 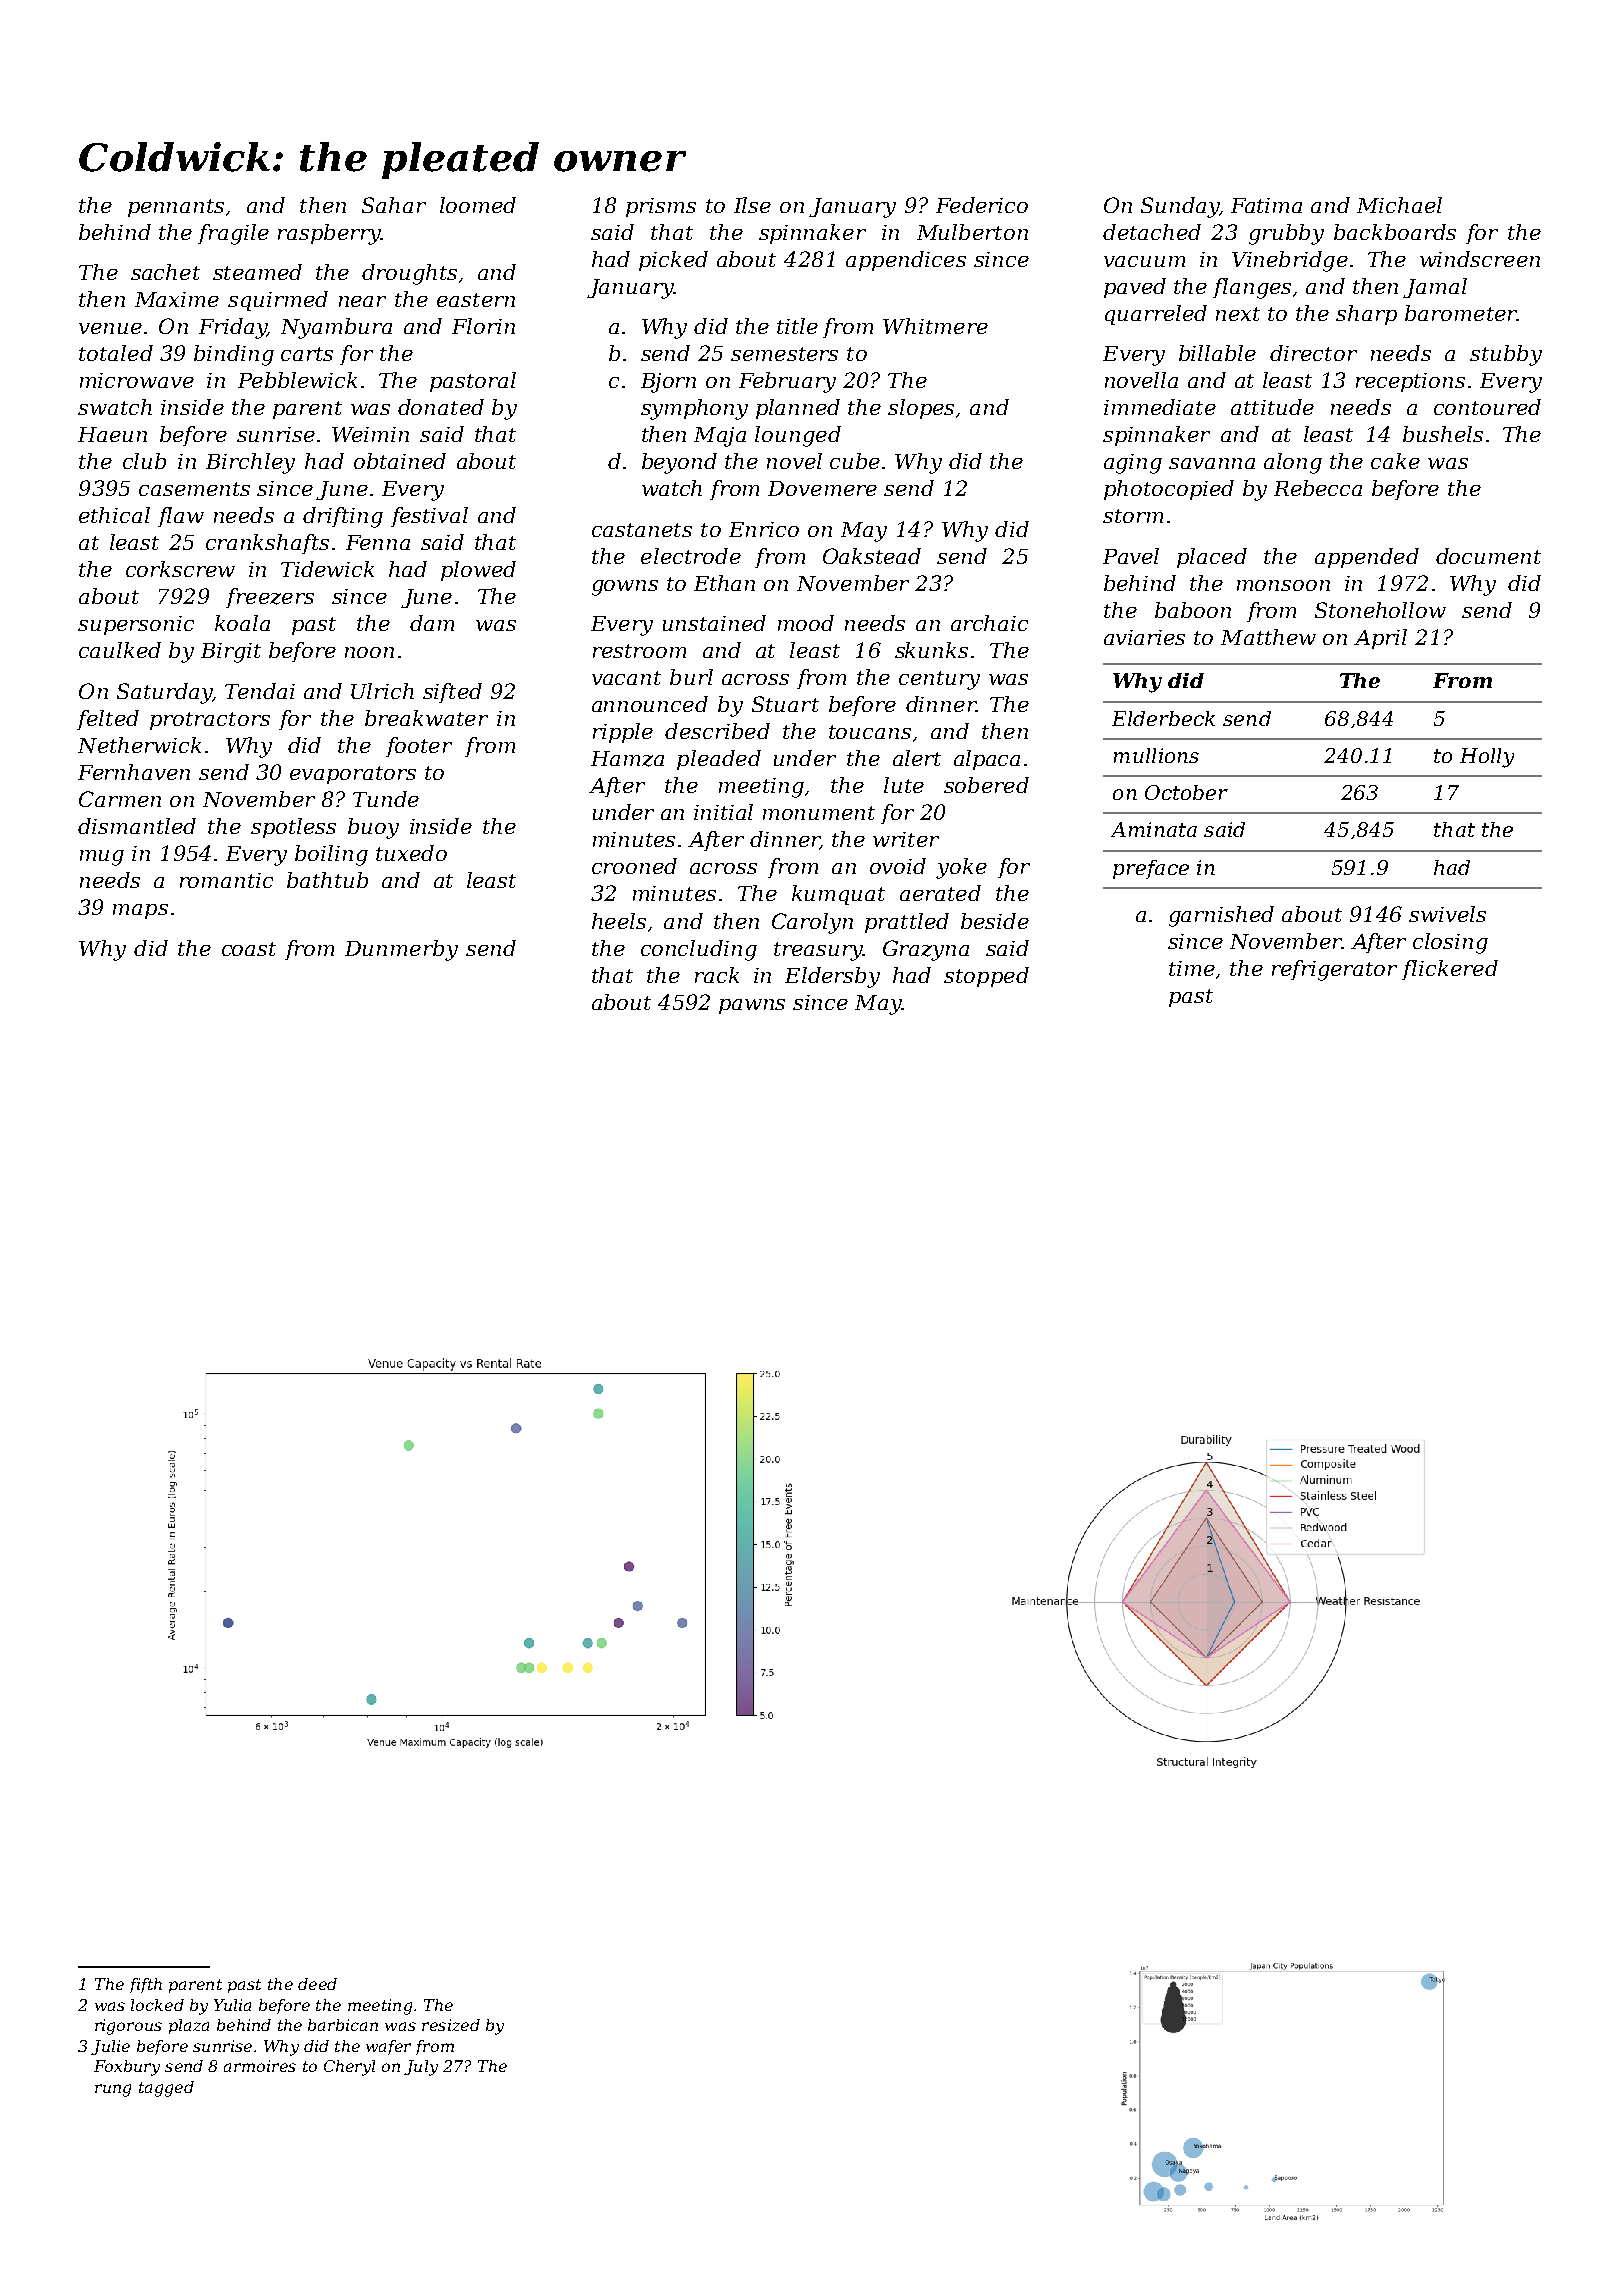 I want to click on Whitmere, so click(x=935, y=326).
